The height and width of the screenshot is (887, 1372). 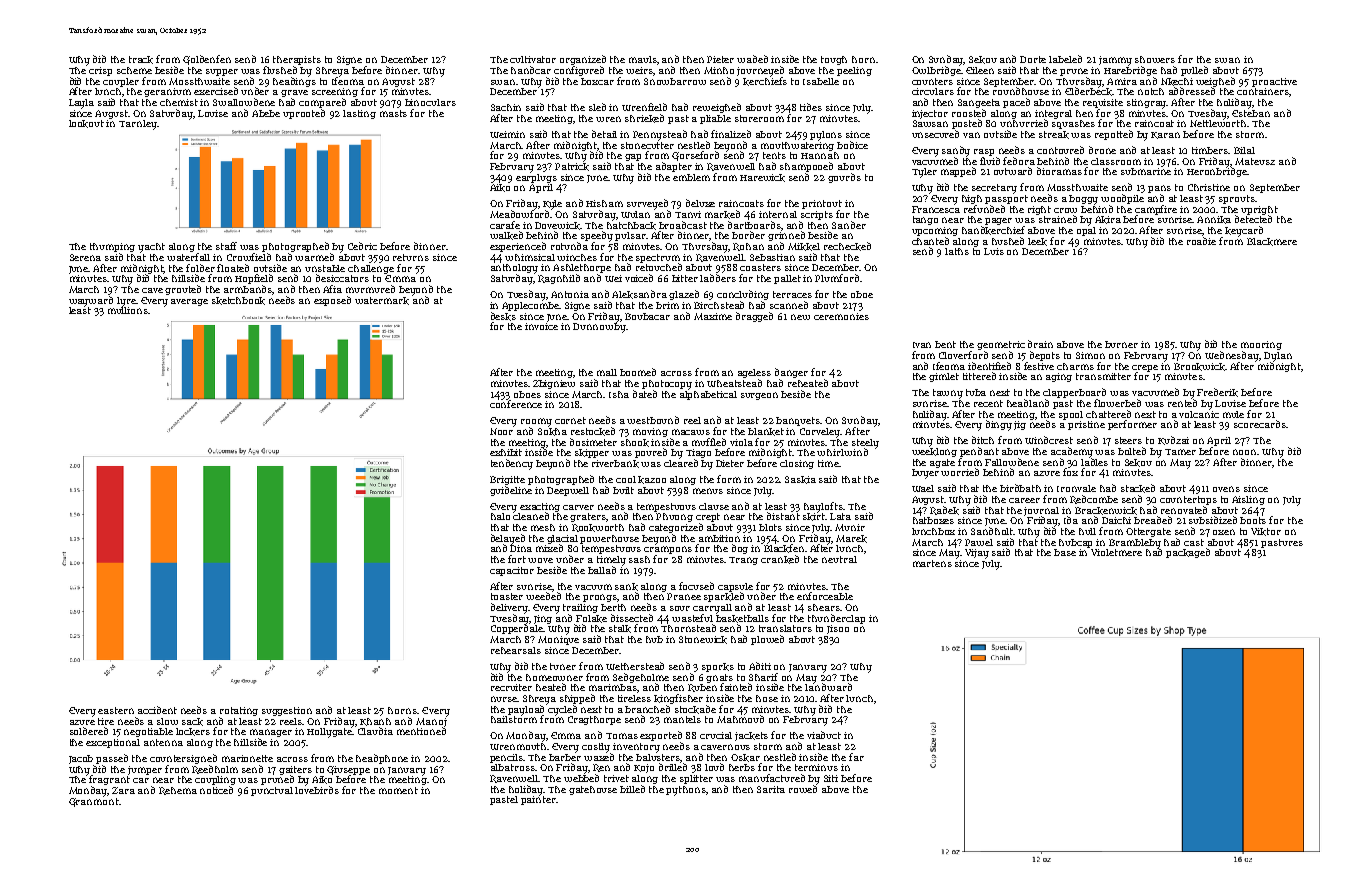 I want to click on burner, so click(x=1121, y=344).
